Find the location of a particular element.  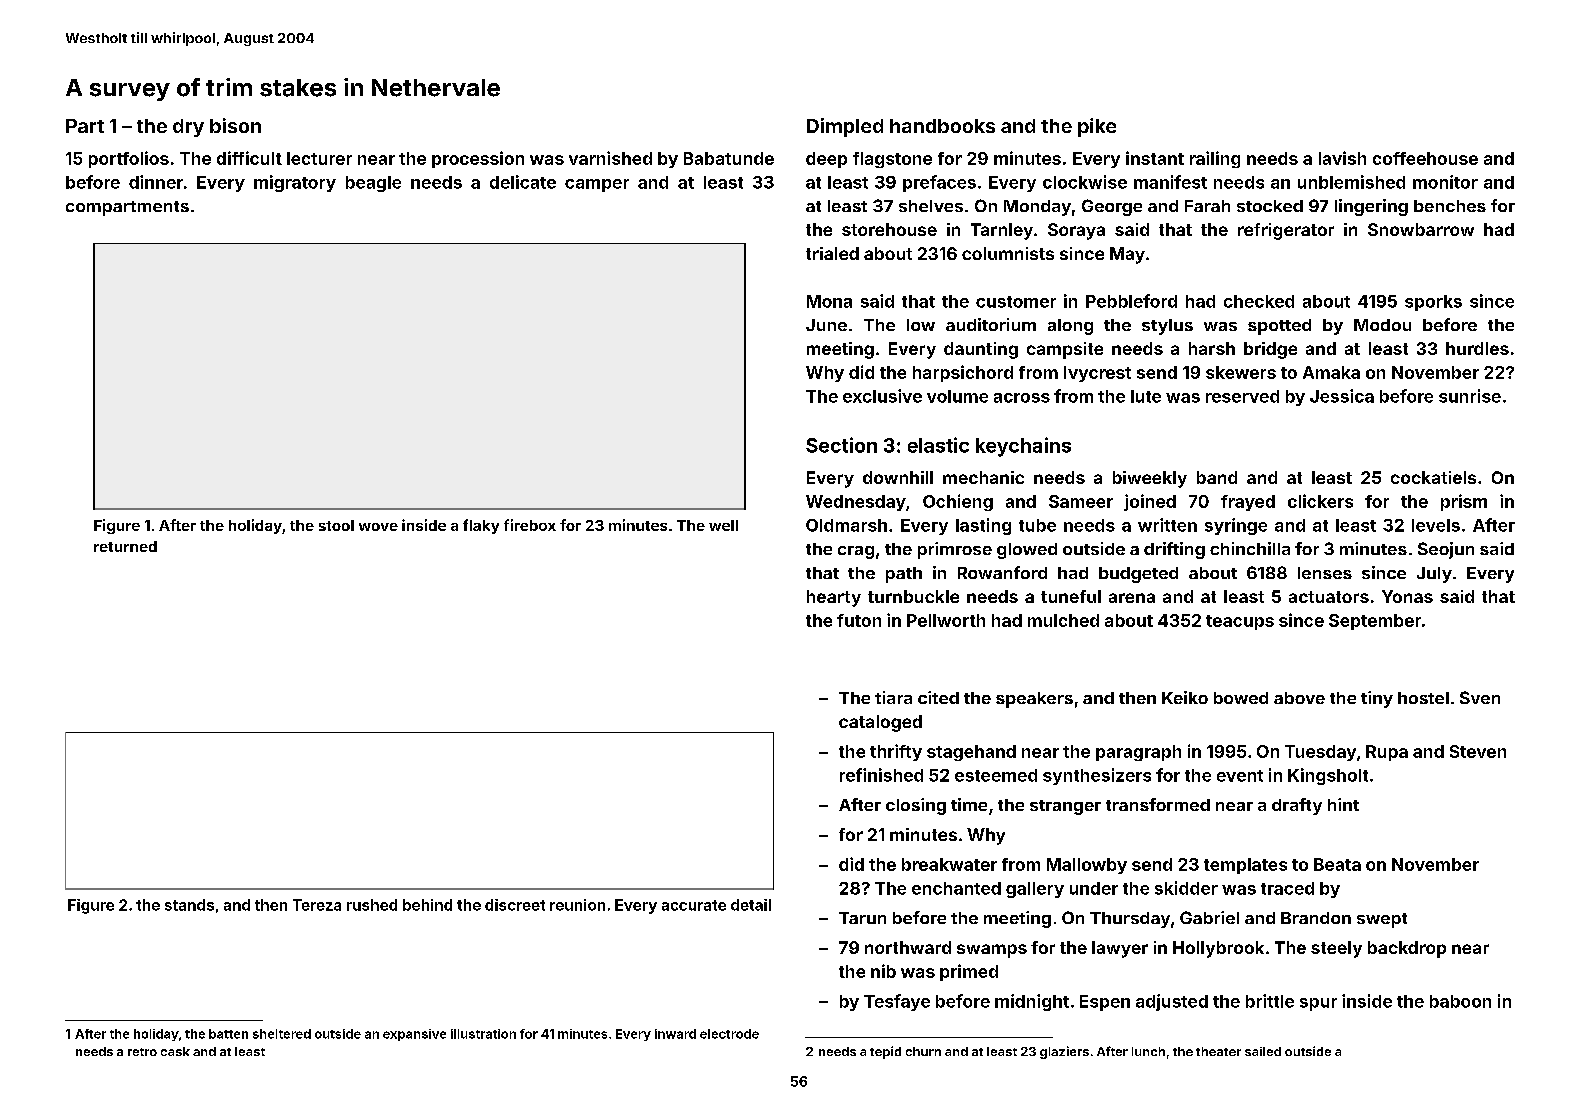

benches is located at coordinates (1450, 206).
